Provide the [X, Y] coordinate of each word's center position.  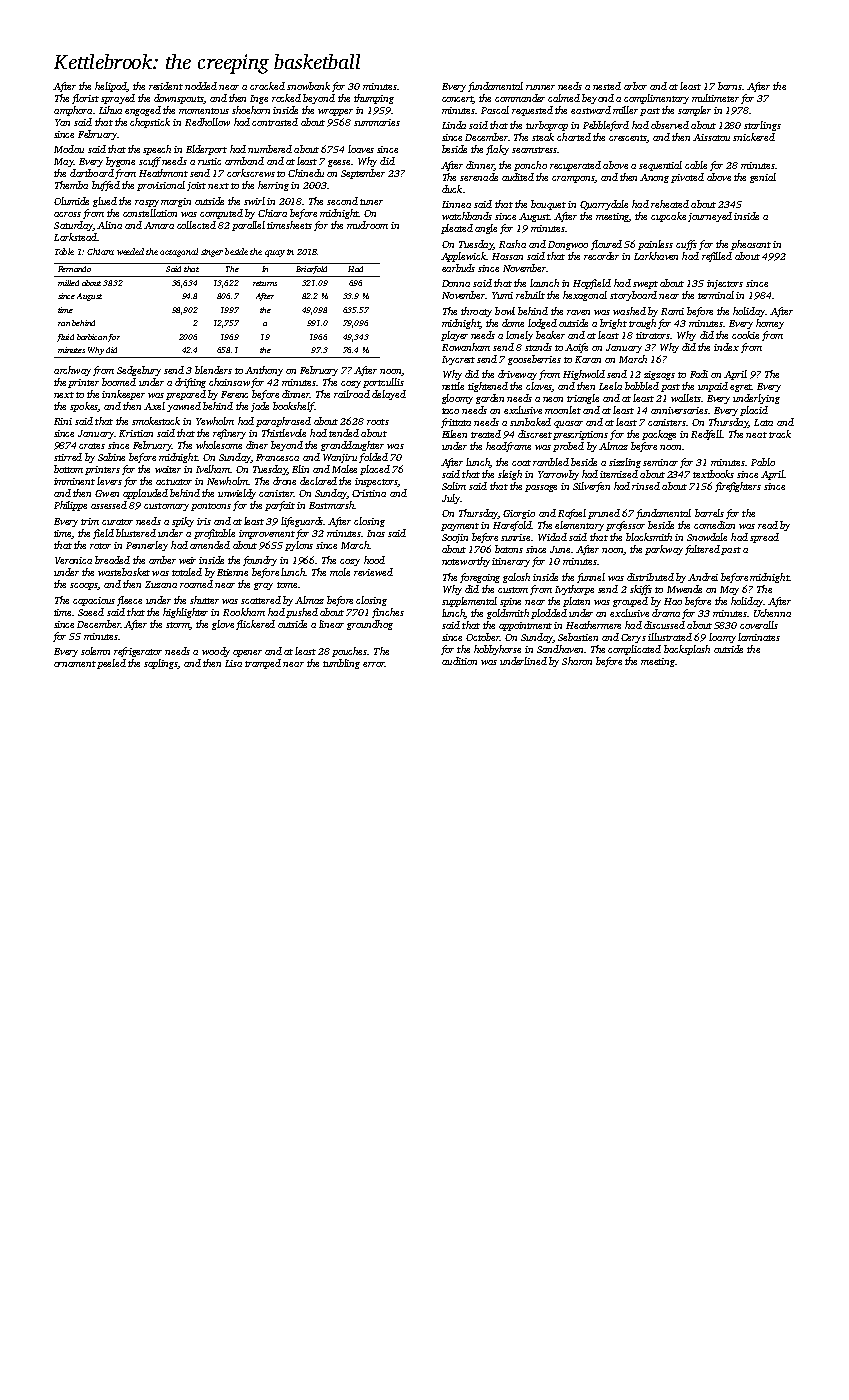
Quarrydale [604, 205]
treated [486, 434]
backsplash [687, 650]
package [659, 435]
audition [459, 661]
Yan [62, 122]
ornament [75, 664]
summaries [377, 122]
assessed [109, 505]
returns [265, 283]
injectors [725, 284]
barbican [92, 337]
